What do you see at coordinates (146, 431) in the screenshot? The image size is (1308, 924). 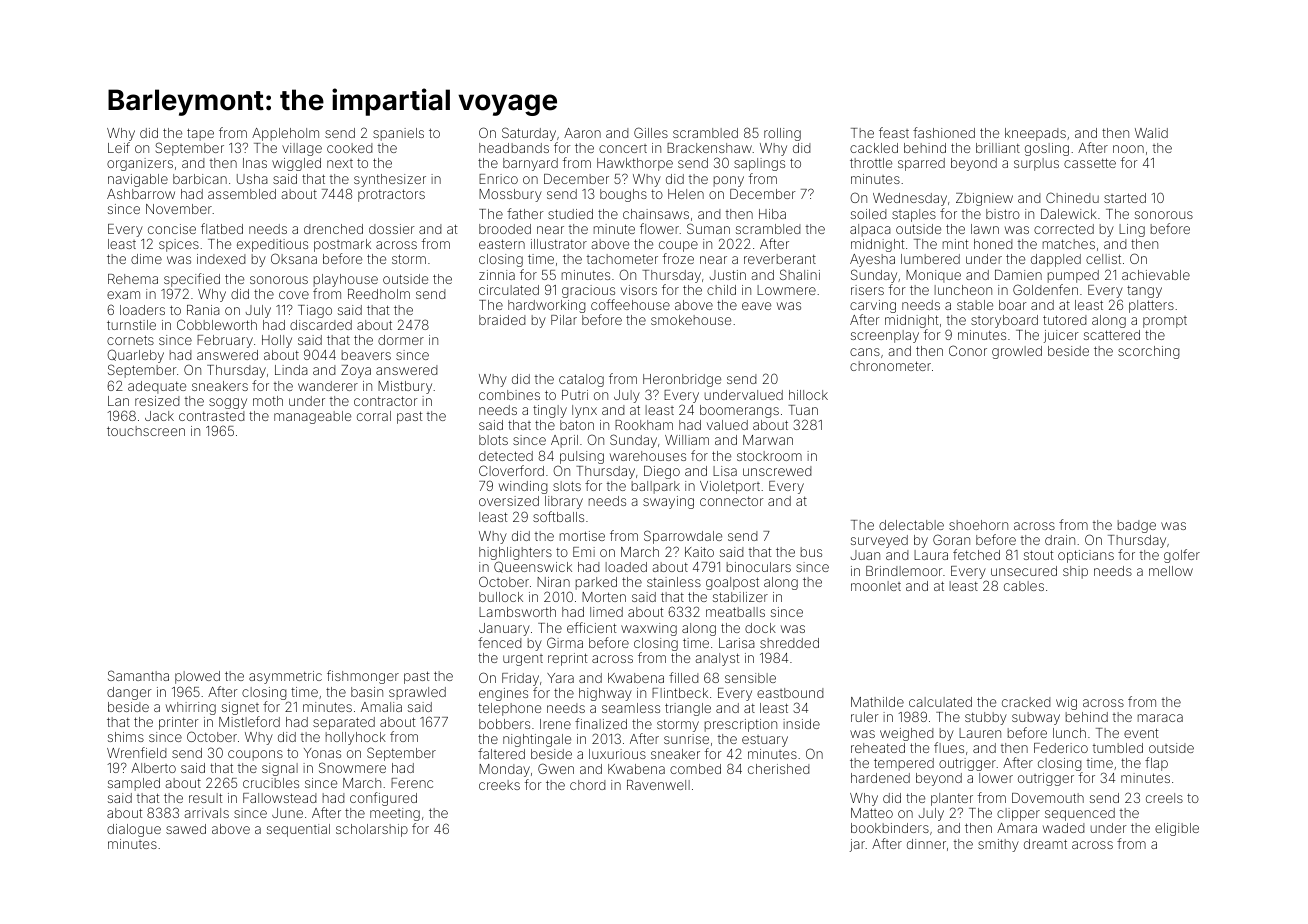 I see `touchscreen` at bounding box center [146, 431].
